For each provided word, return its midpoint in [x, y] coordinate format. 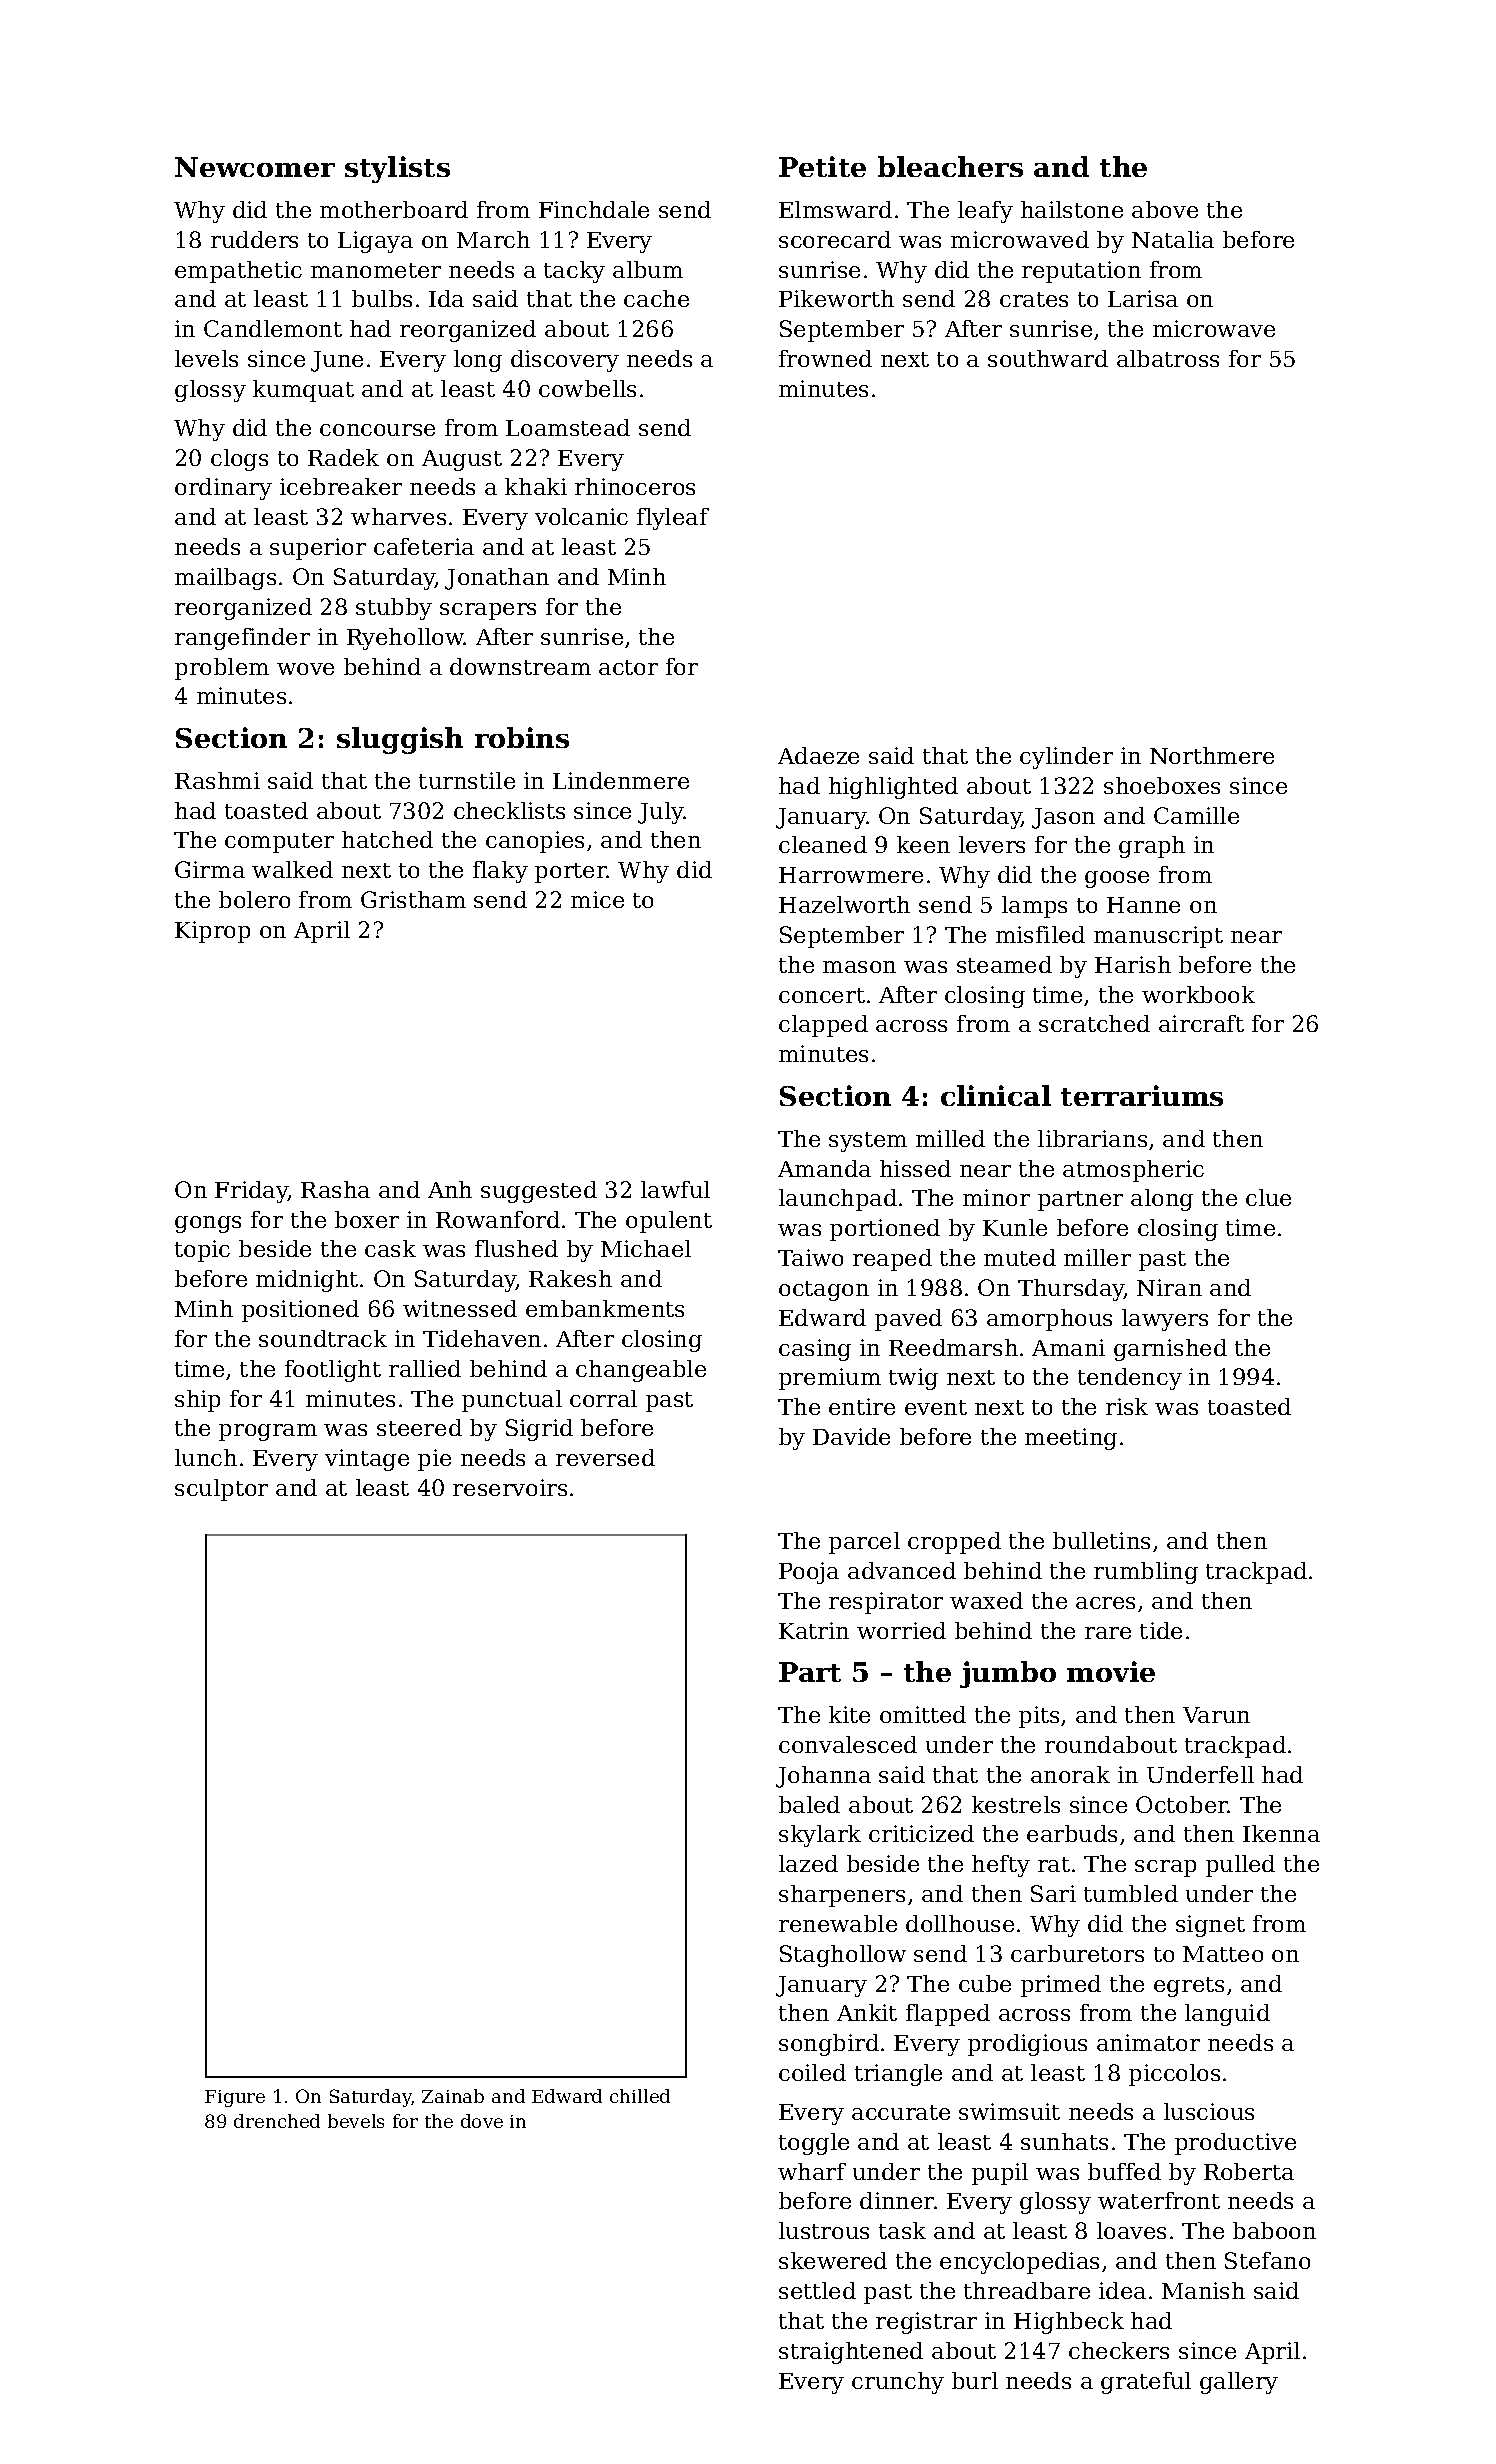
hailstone [1072, 209]
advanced [902, 1570]
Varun [1216, 1715]
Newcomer [255, 167]
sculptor [221, 1490]
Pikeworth [836, 298]
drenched [277, 2121]
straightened [851, 2353]
